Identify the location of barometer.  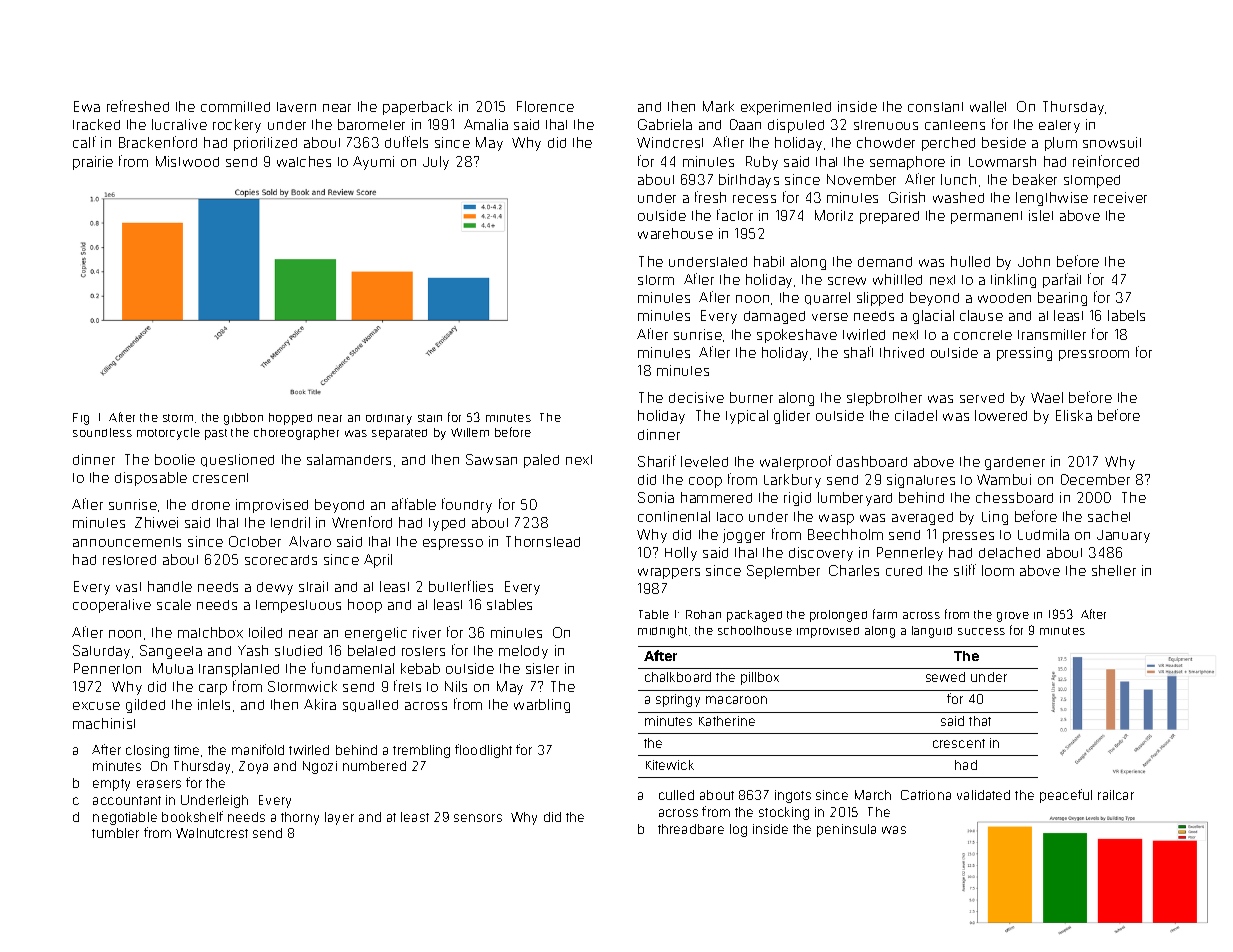
(371, 124).
